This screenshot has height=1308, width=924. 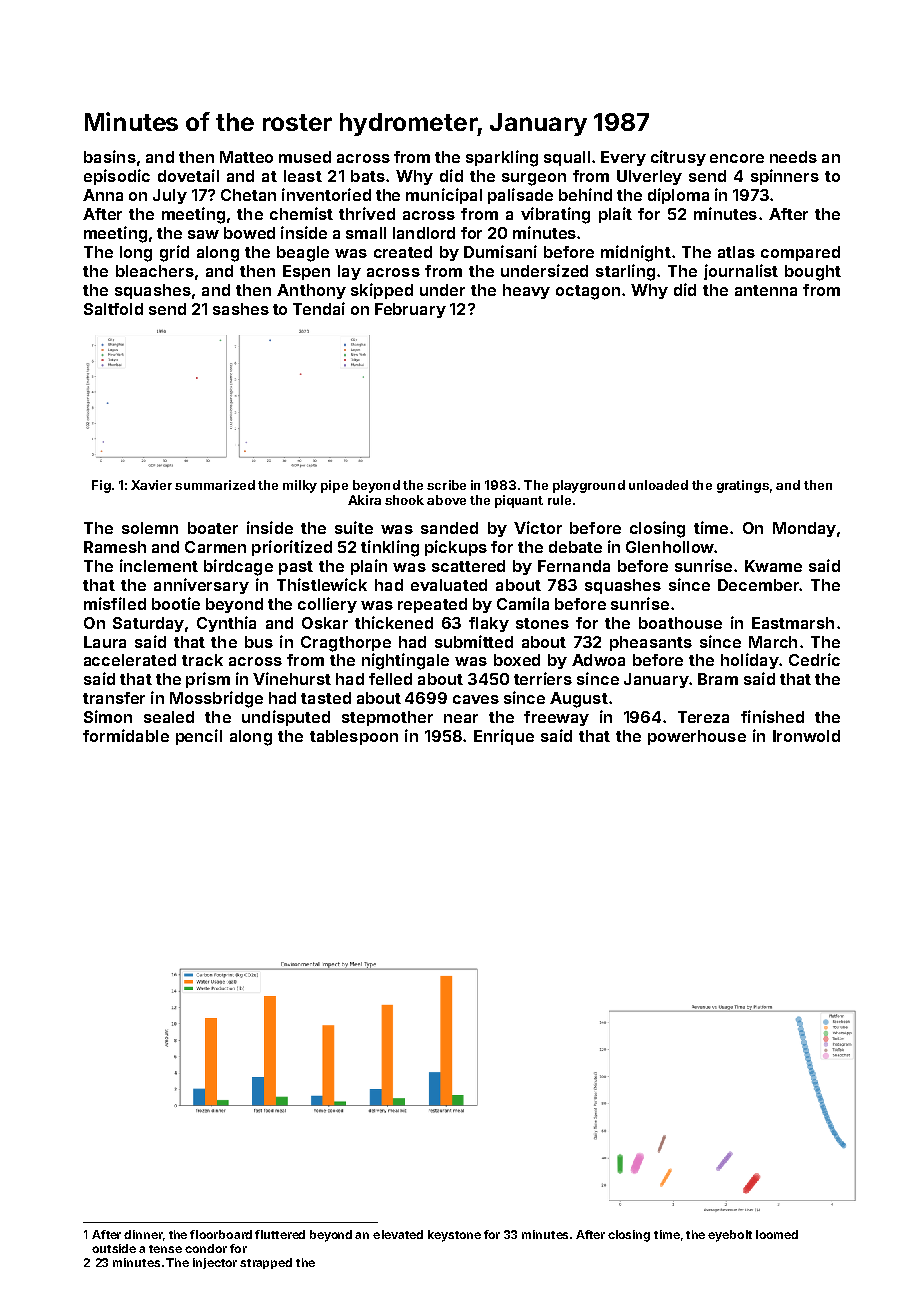 I want to click on accelerated, so click(x=130, y=660).
